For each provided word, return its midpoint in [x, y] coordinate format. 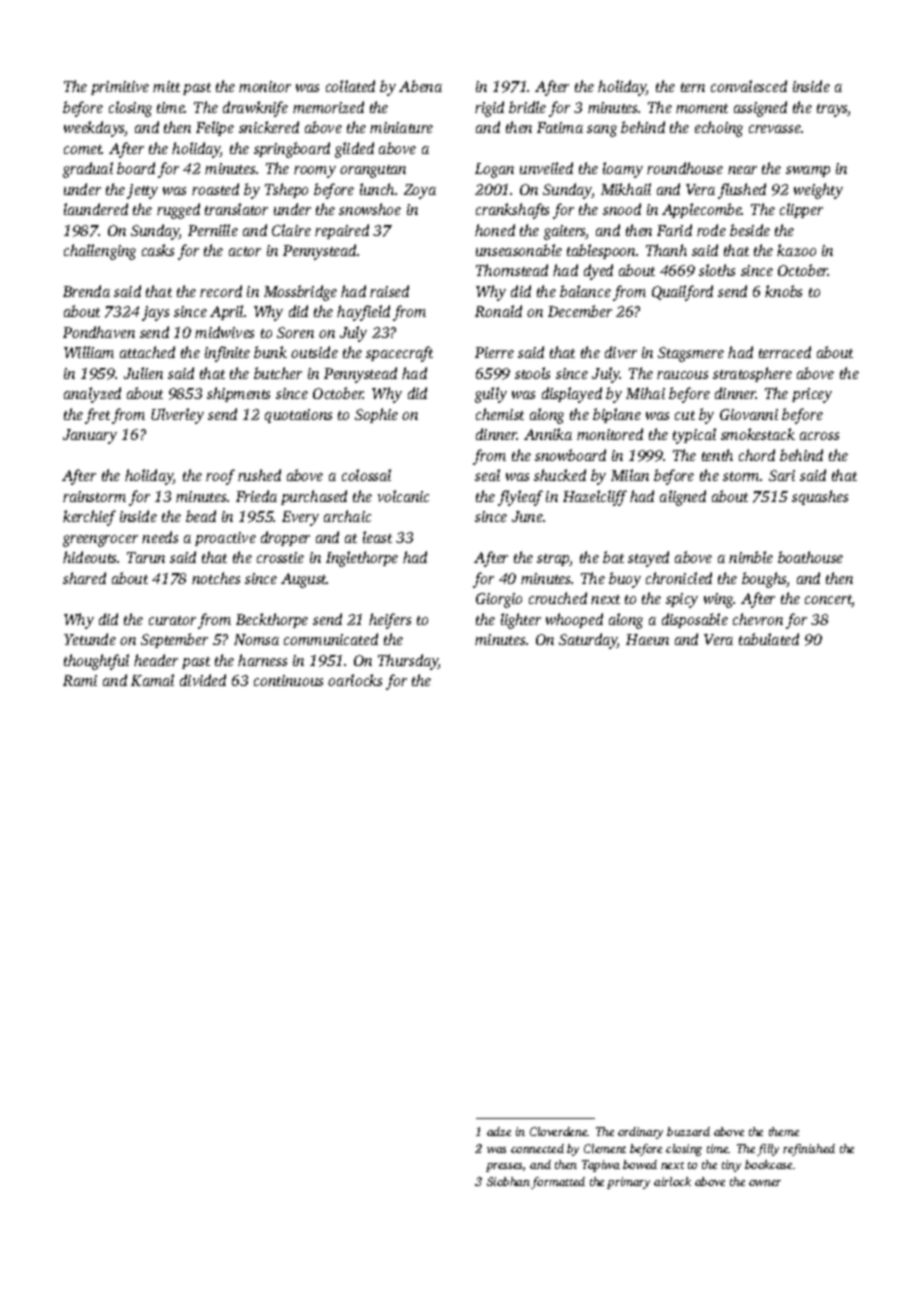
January [90, 436]
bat [613, 557]
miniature [401, 127]
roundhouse [685, 168]
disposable [695, 620]
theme [784, 1131]
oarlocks [355, 680]
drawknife [255, 109]
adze [499, 1131]
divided [203, 680]
